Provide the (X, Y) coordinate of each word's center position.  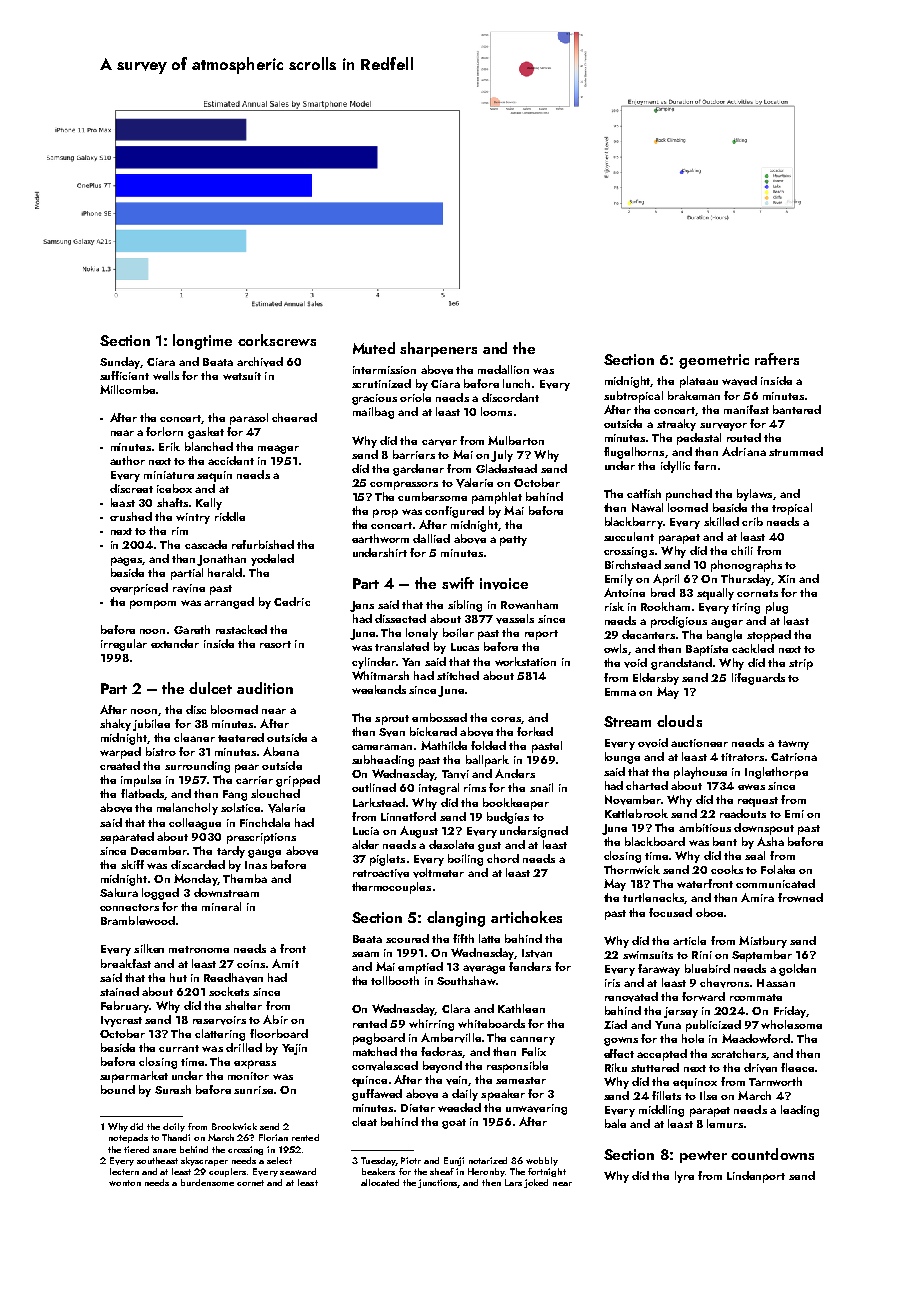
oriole (415, 397)
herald (225, 572)
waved (739, 381)
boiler (458, 632)
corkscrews (277, 340)
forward (703, 996)
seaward (298, 1171)
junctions (438, 1183)
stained (119, 991)
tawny (793, 745)
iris (612, 983)
